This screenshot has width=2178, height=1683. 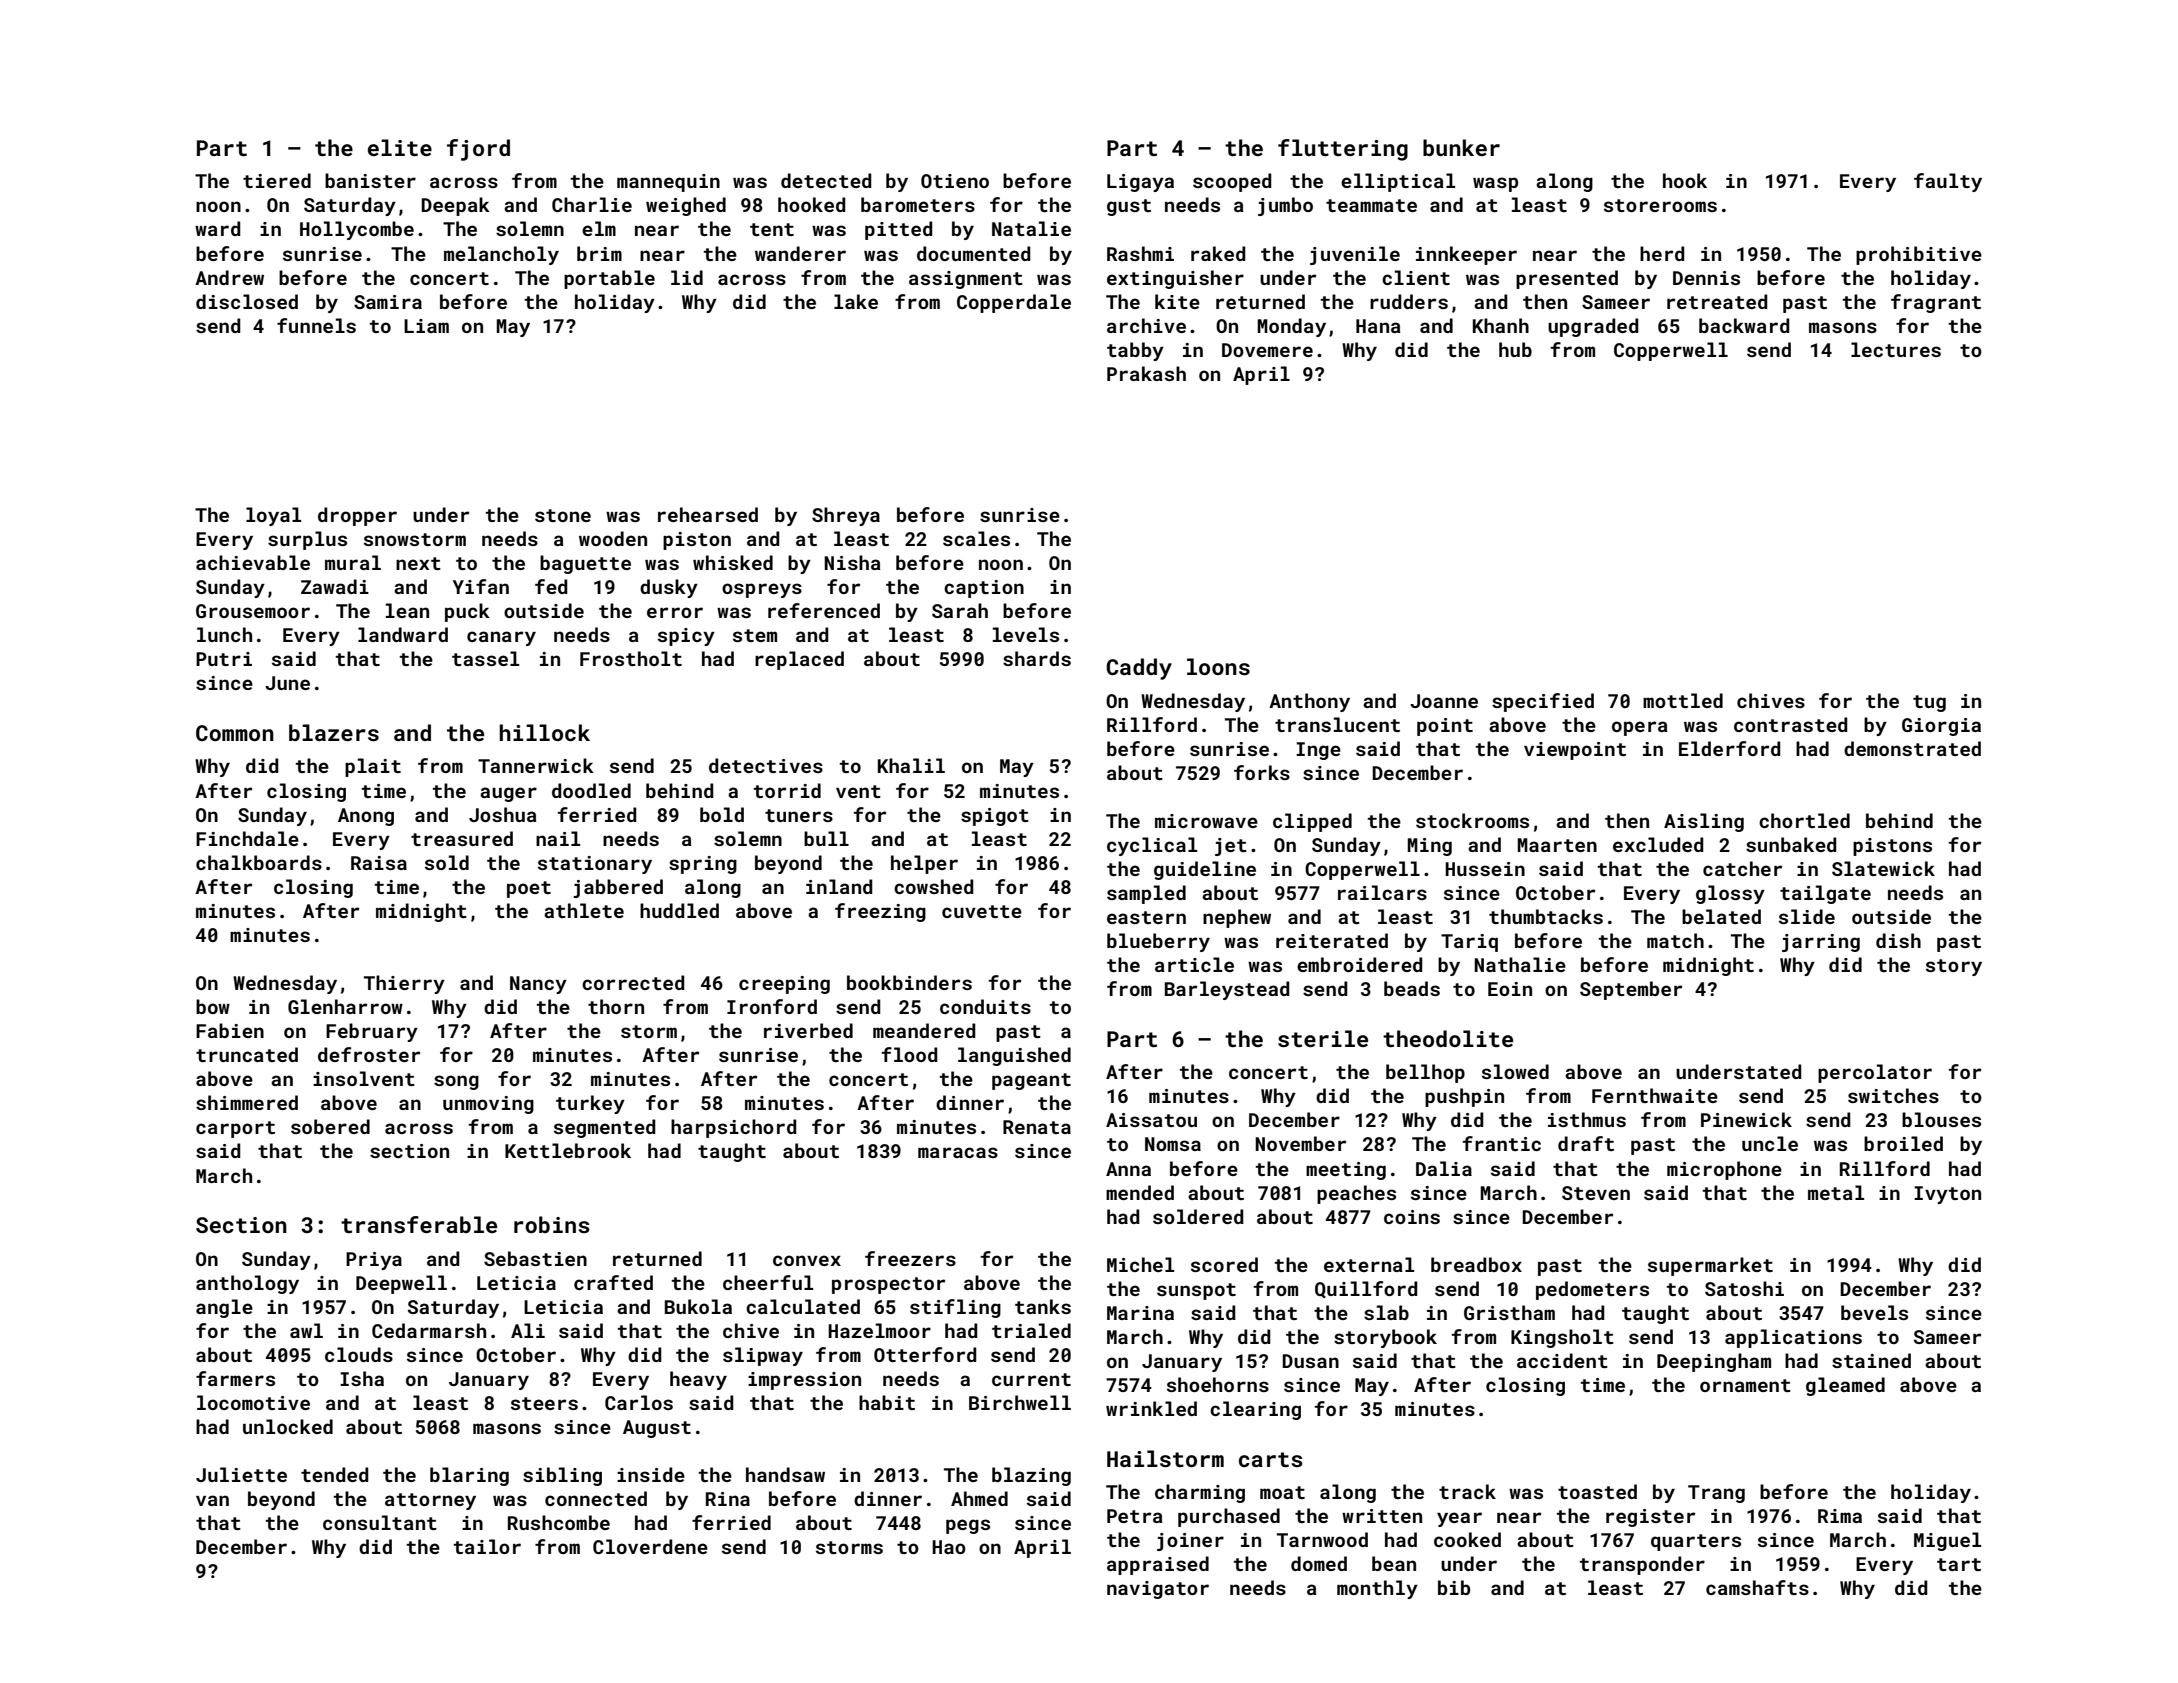 What do you see at coordinates (1218, 253) in the screenshot?
I see `raked` at bounding box center [1218, 253].
